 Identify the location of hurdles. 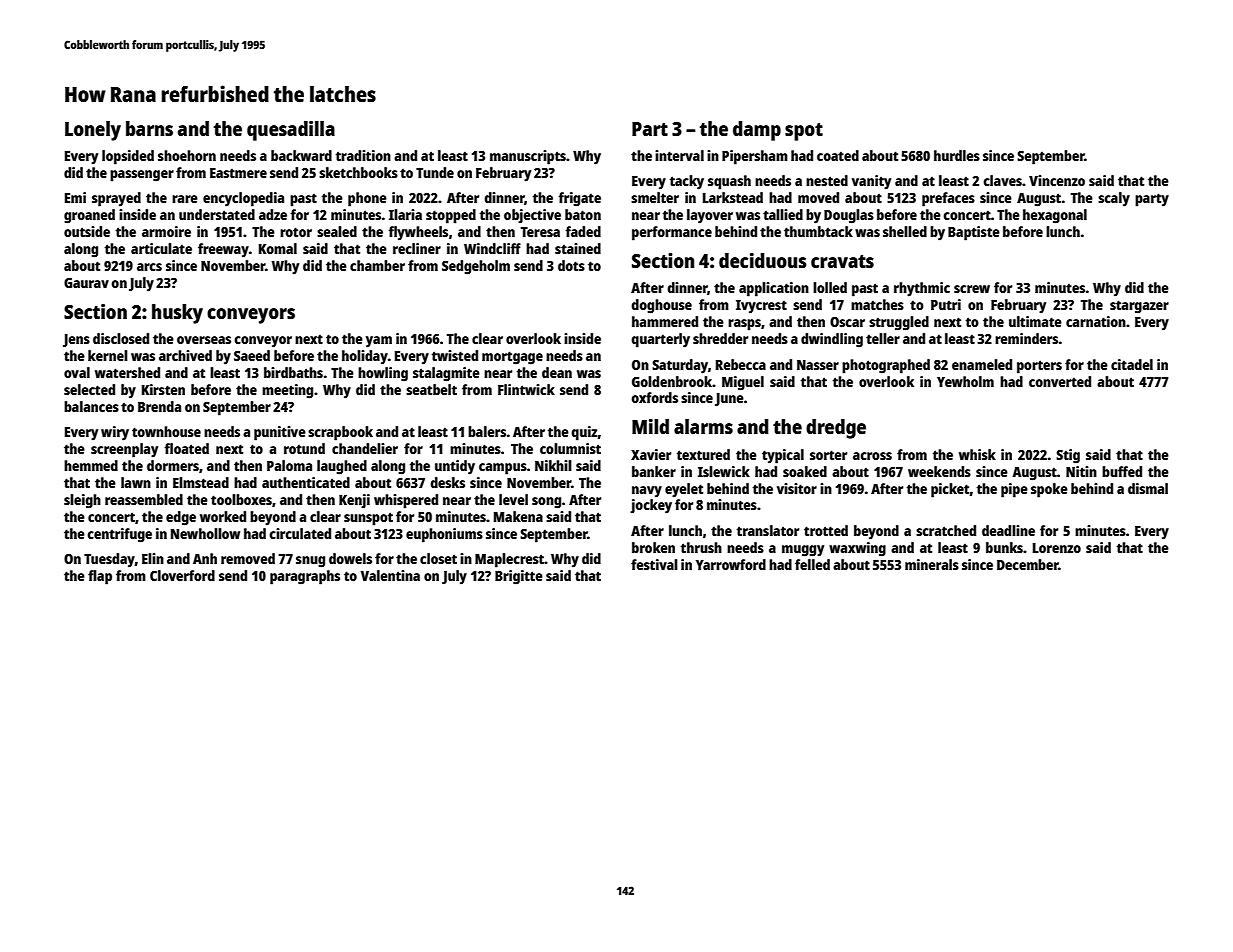
(957, 155).
